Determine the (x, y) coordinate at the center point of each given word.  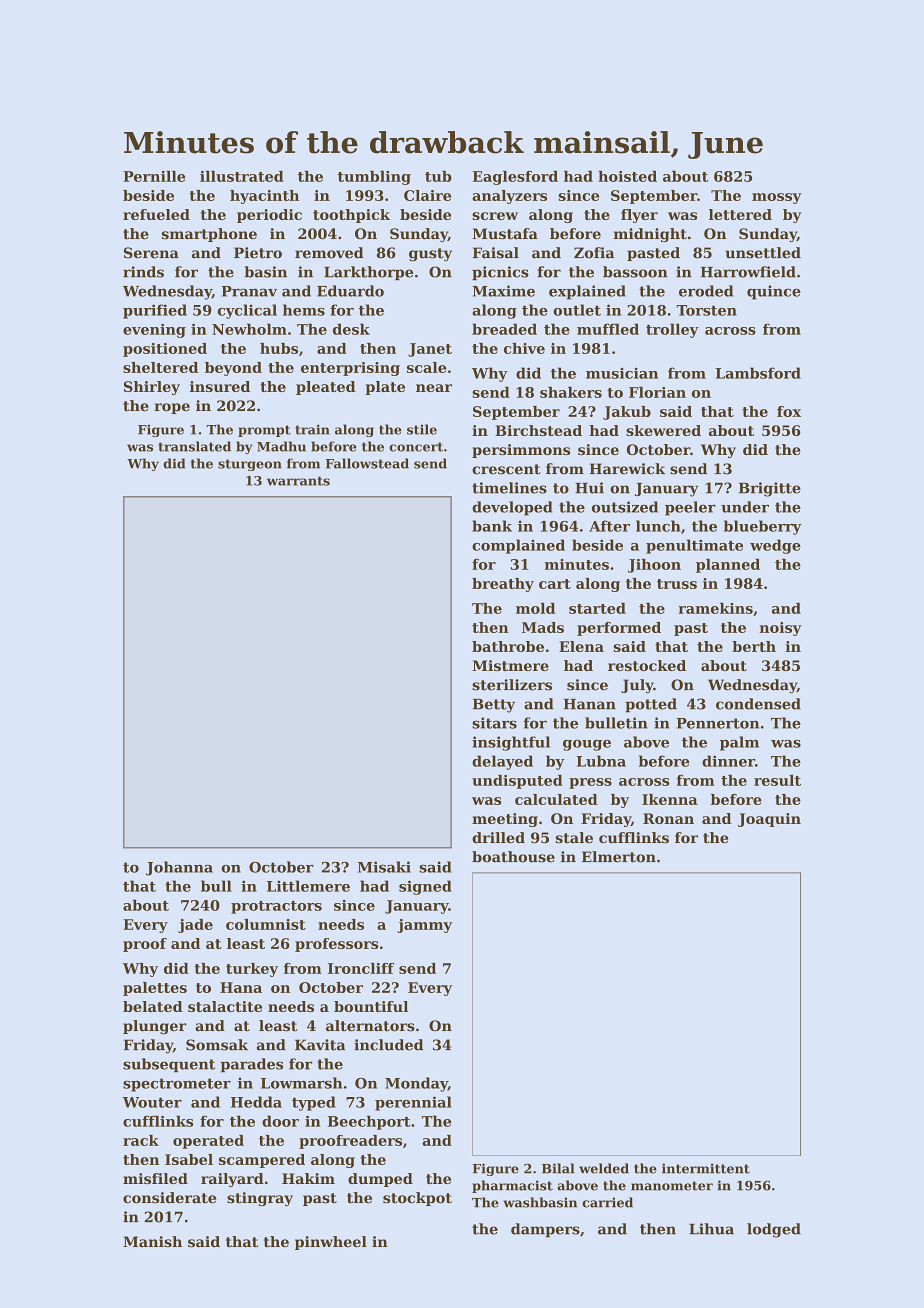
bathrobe (508, 646)
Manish (152, 1242)
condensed (758, 704)
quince (774, 292)
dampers (545, 1230)
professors (336, 945)
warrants (298, 481)
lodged (774, 1230)
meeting (505, 820)
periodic (269, 216)
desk (351, 329)
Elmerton (619, 857)
